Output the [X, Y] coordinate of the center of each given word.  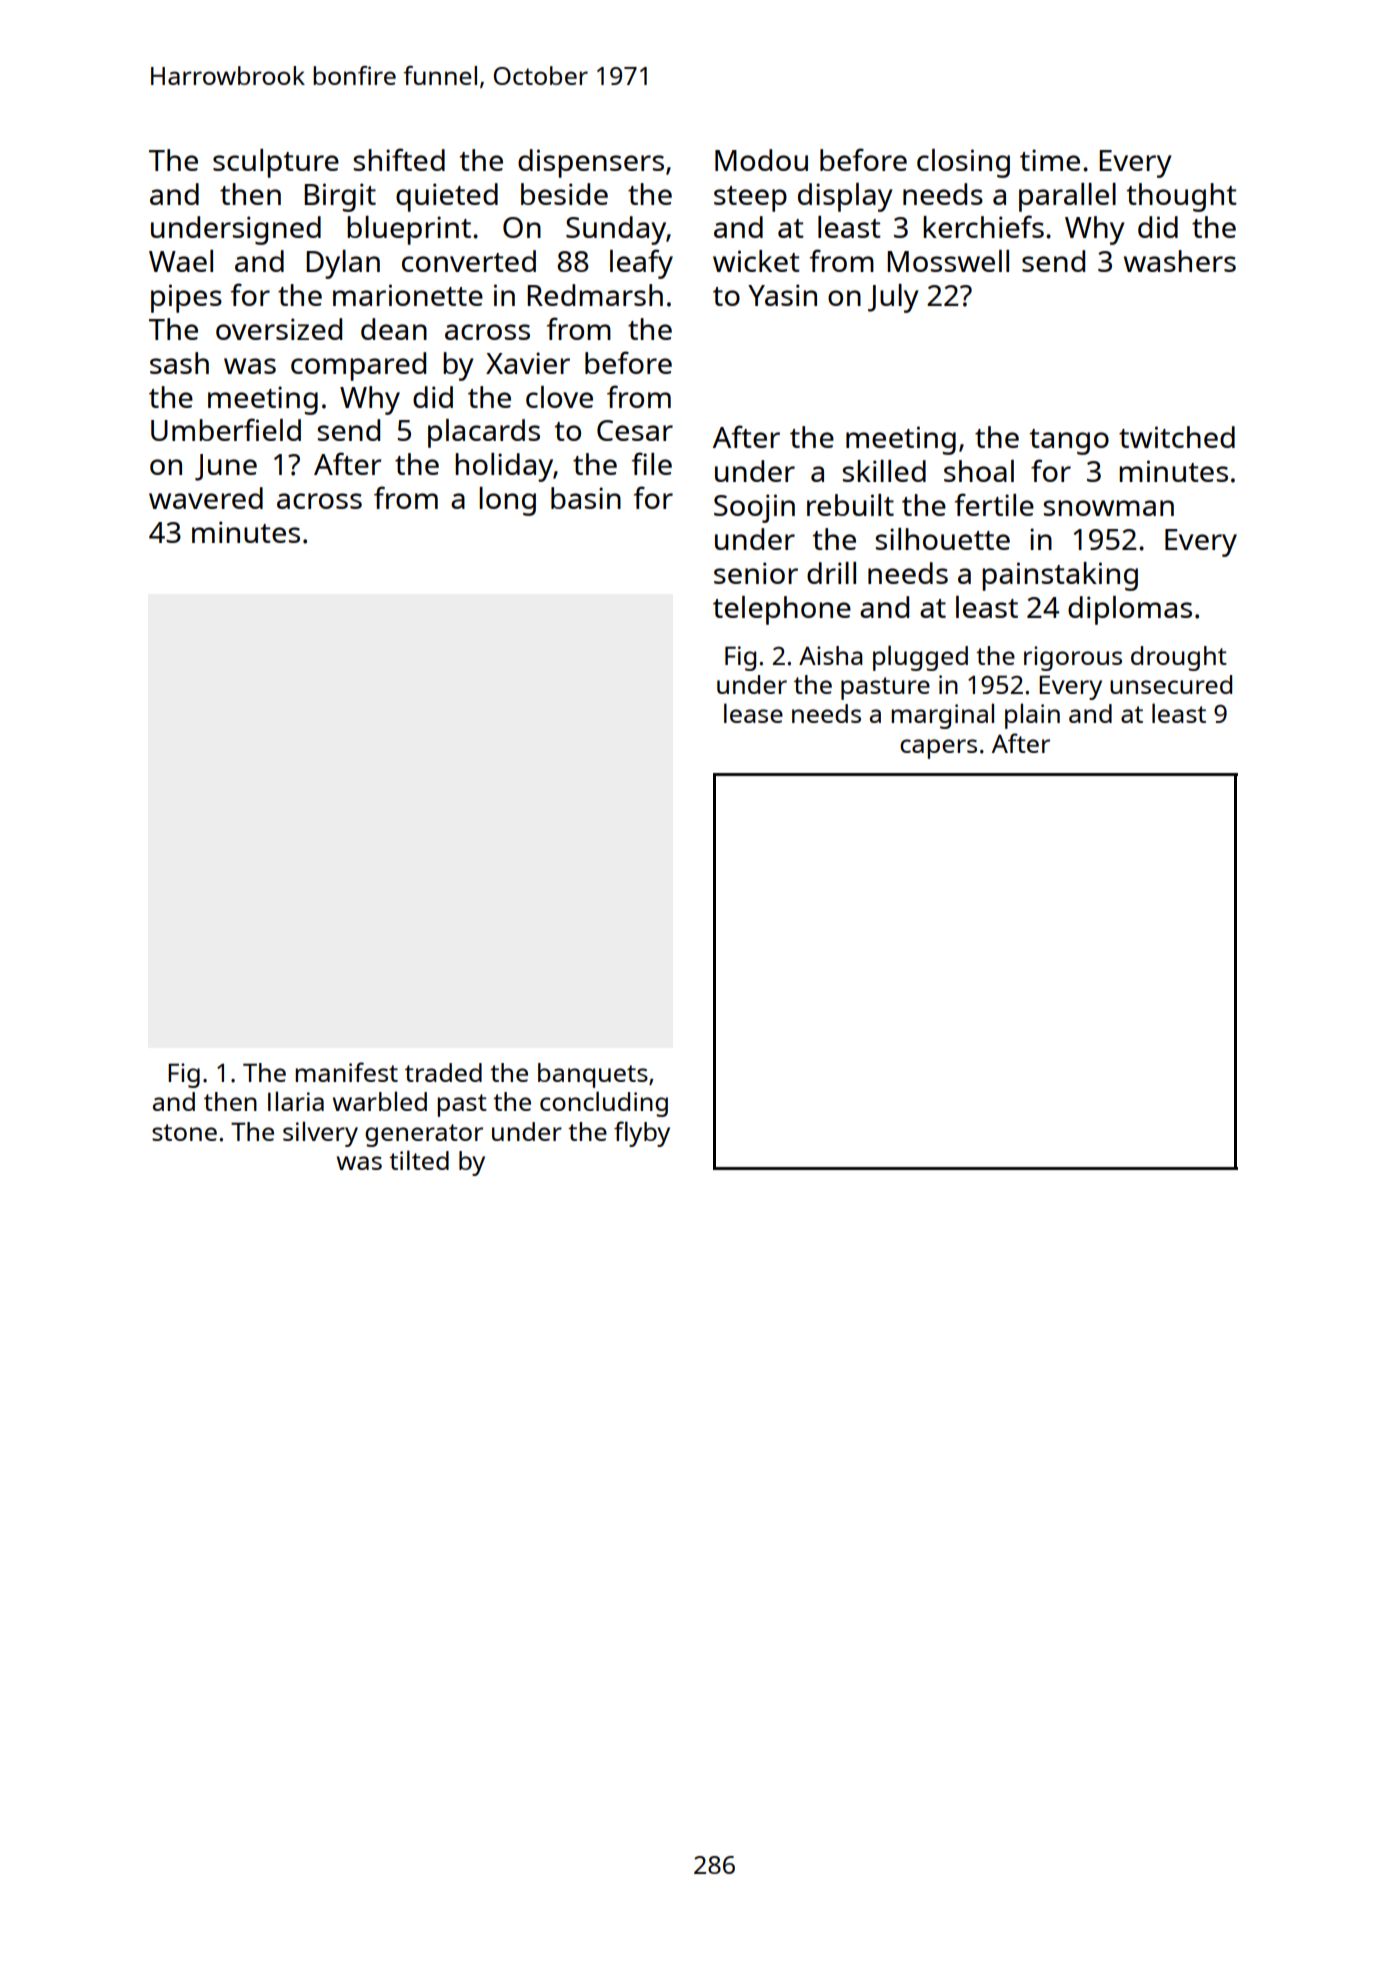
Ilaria [296, 1101]
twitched [1177, 437]
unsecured [1171, 684]
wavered [206, 498]
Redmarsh [595, 295]
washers [1180, 261]
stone [184, 1132]
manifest [346, 1072]
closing [963, 163]
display [845, 197]
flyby [642, 1134]
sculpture [276, 163]
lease [753, 713]
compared [358, 366]
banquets [593, 1075]
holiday [504, 467]
